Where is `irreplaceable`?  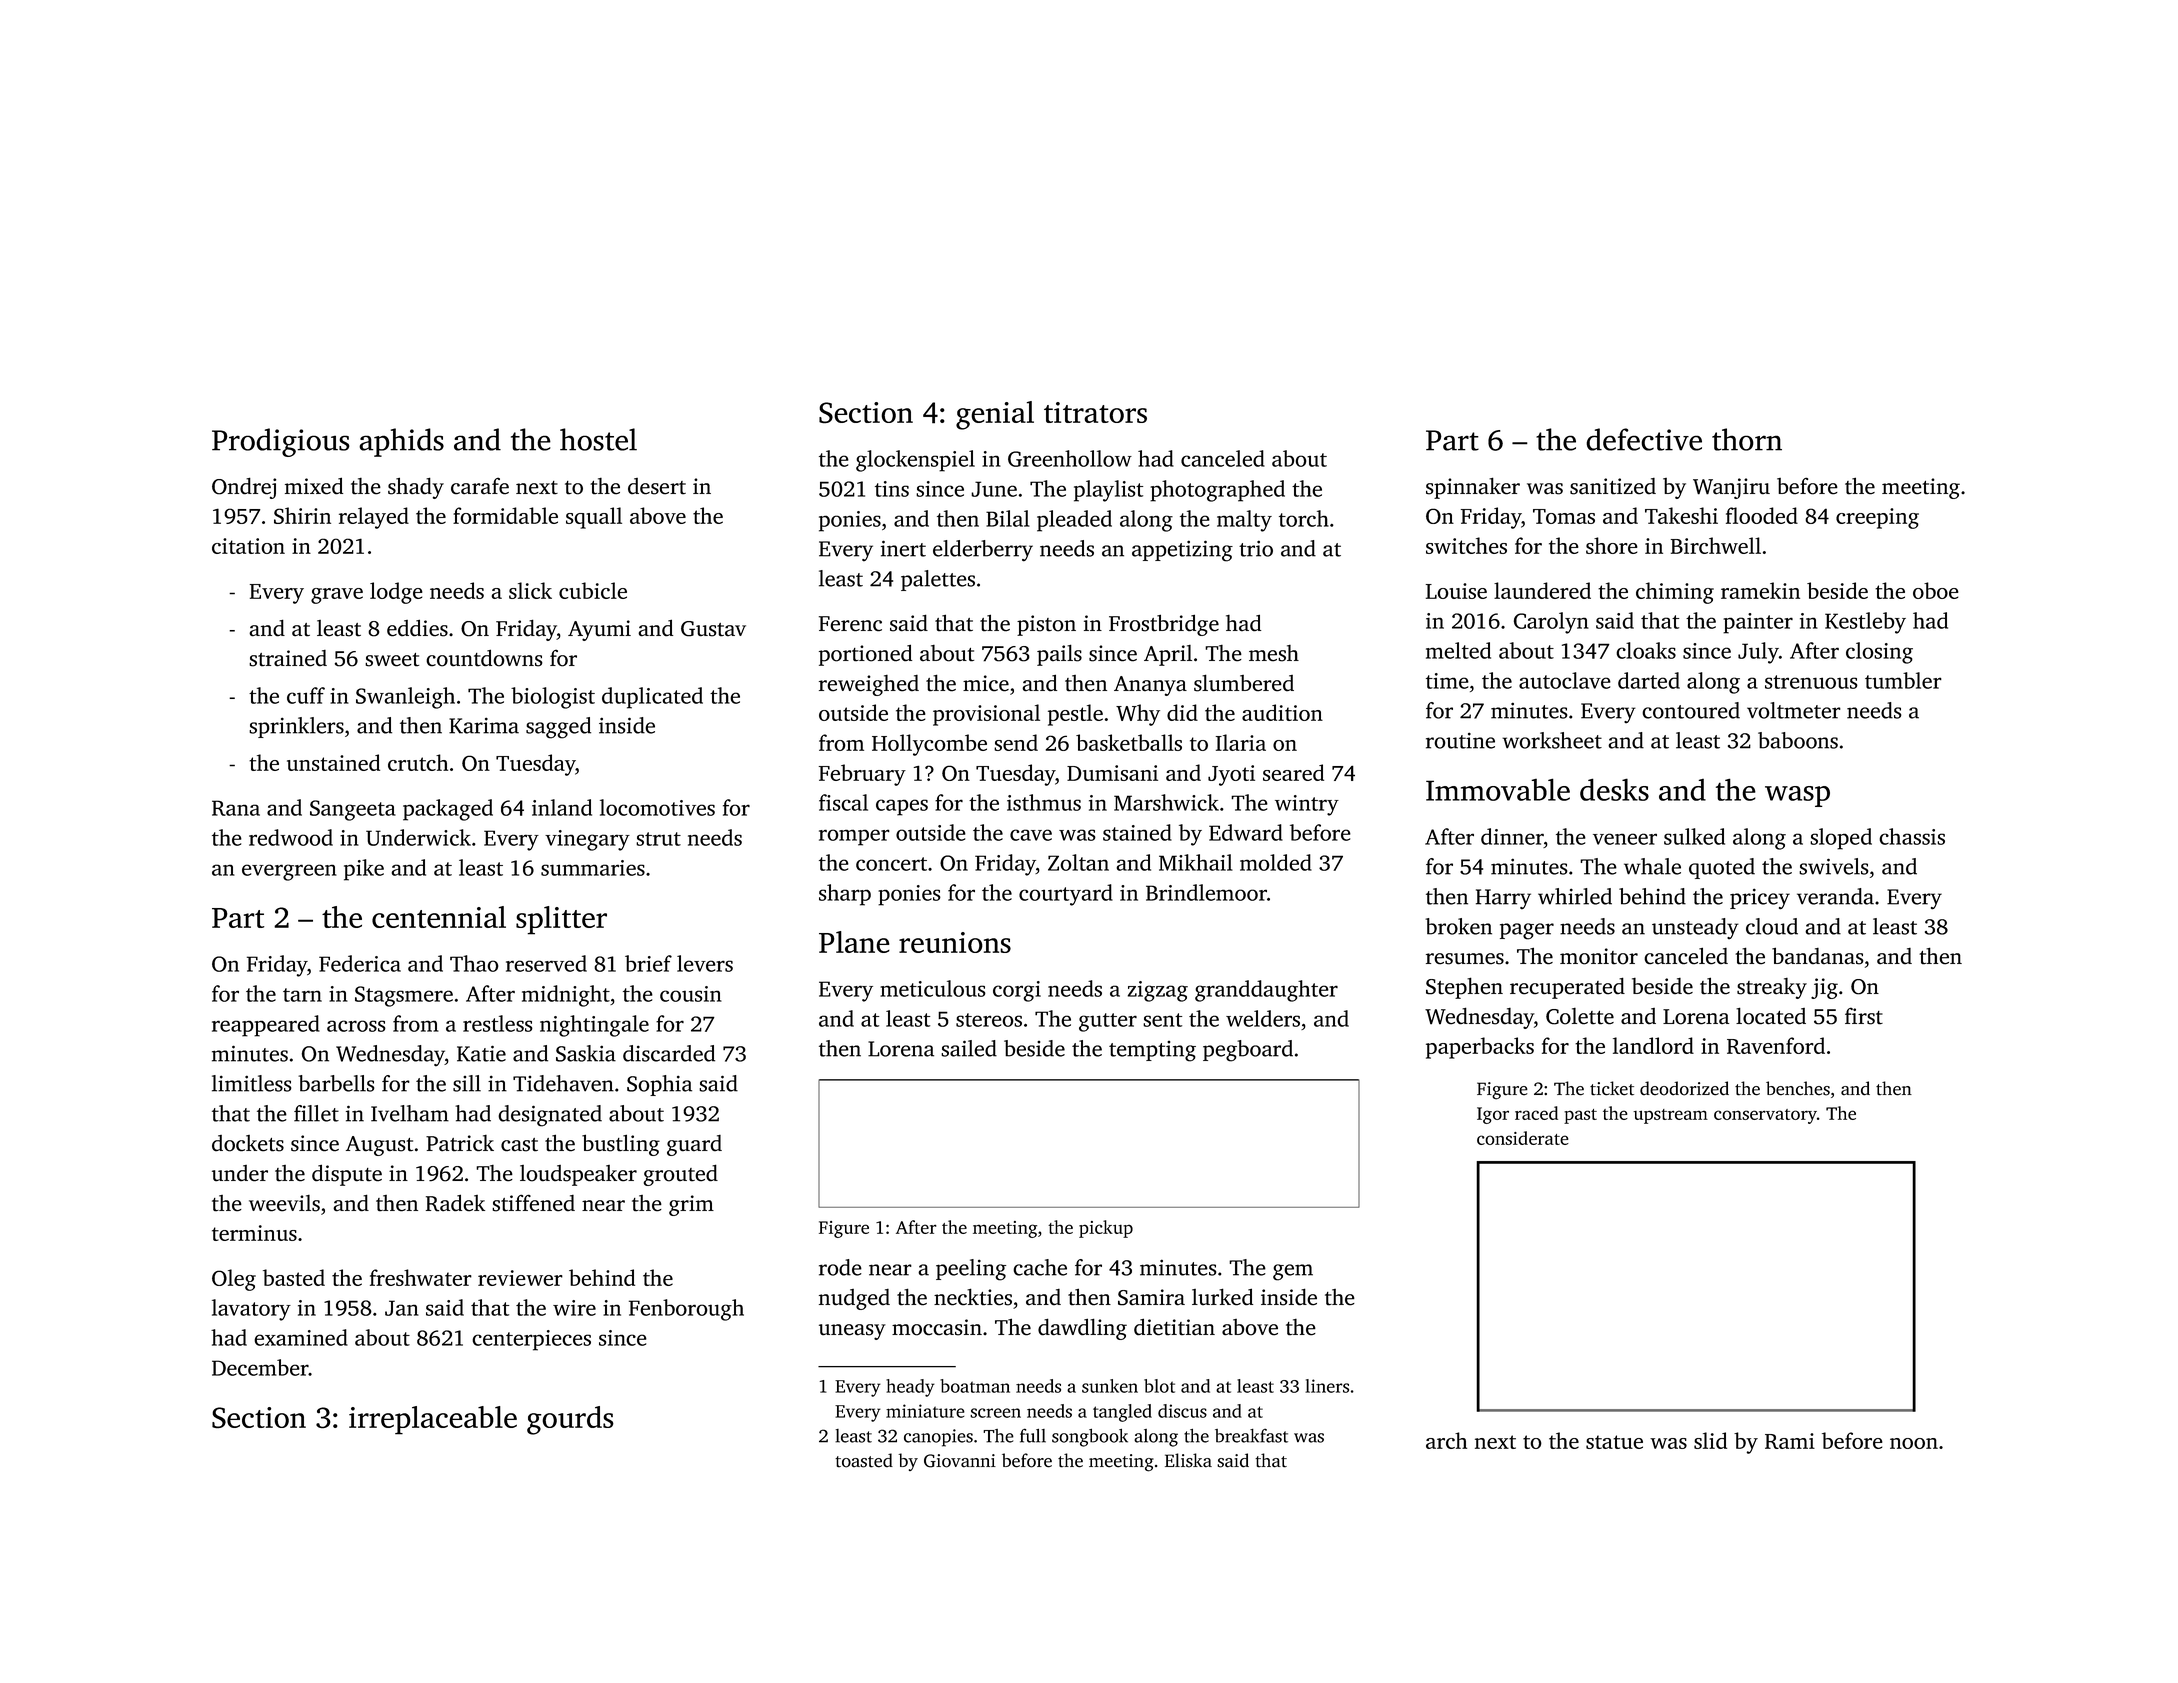 irreplaceable is located at coordinates (433, 1420).
